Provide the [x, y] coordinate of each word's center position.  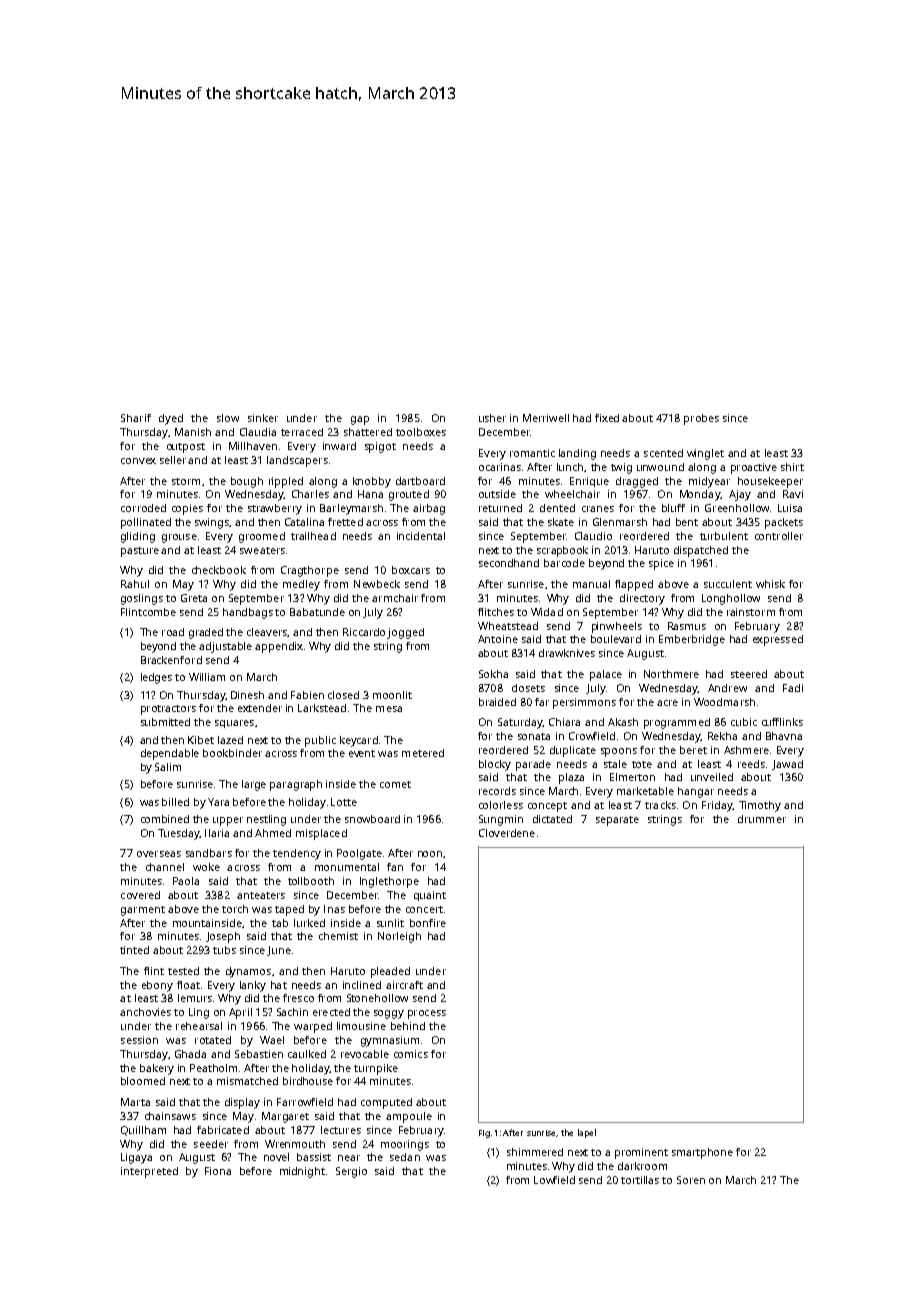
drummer [762, 819]
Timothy [760, 806]
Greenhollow [737, 508]
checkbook [219, 570]
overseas [159, 854]
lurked [309, 923]
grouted [409, 495]
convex [138, 461]
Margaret [285, 1117]
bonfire [428, 923]
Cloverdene [507, 833]
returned [500, 508]
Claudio [593, 536]
